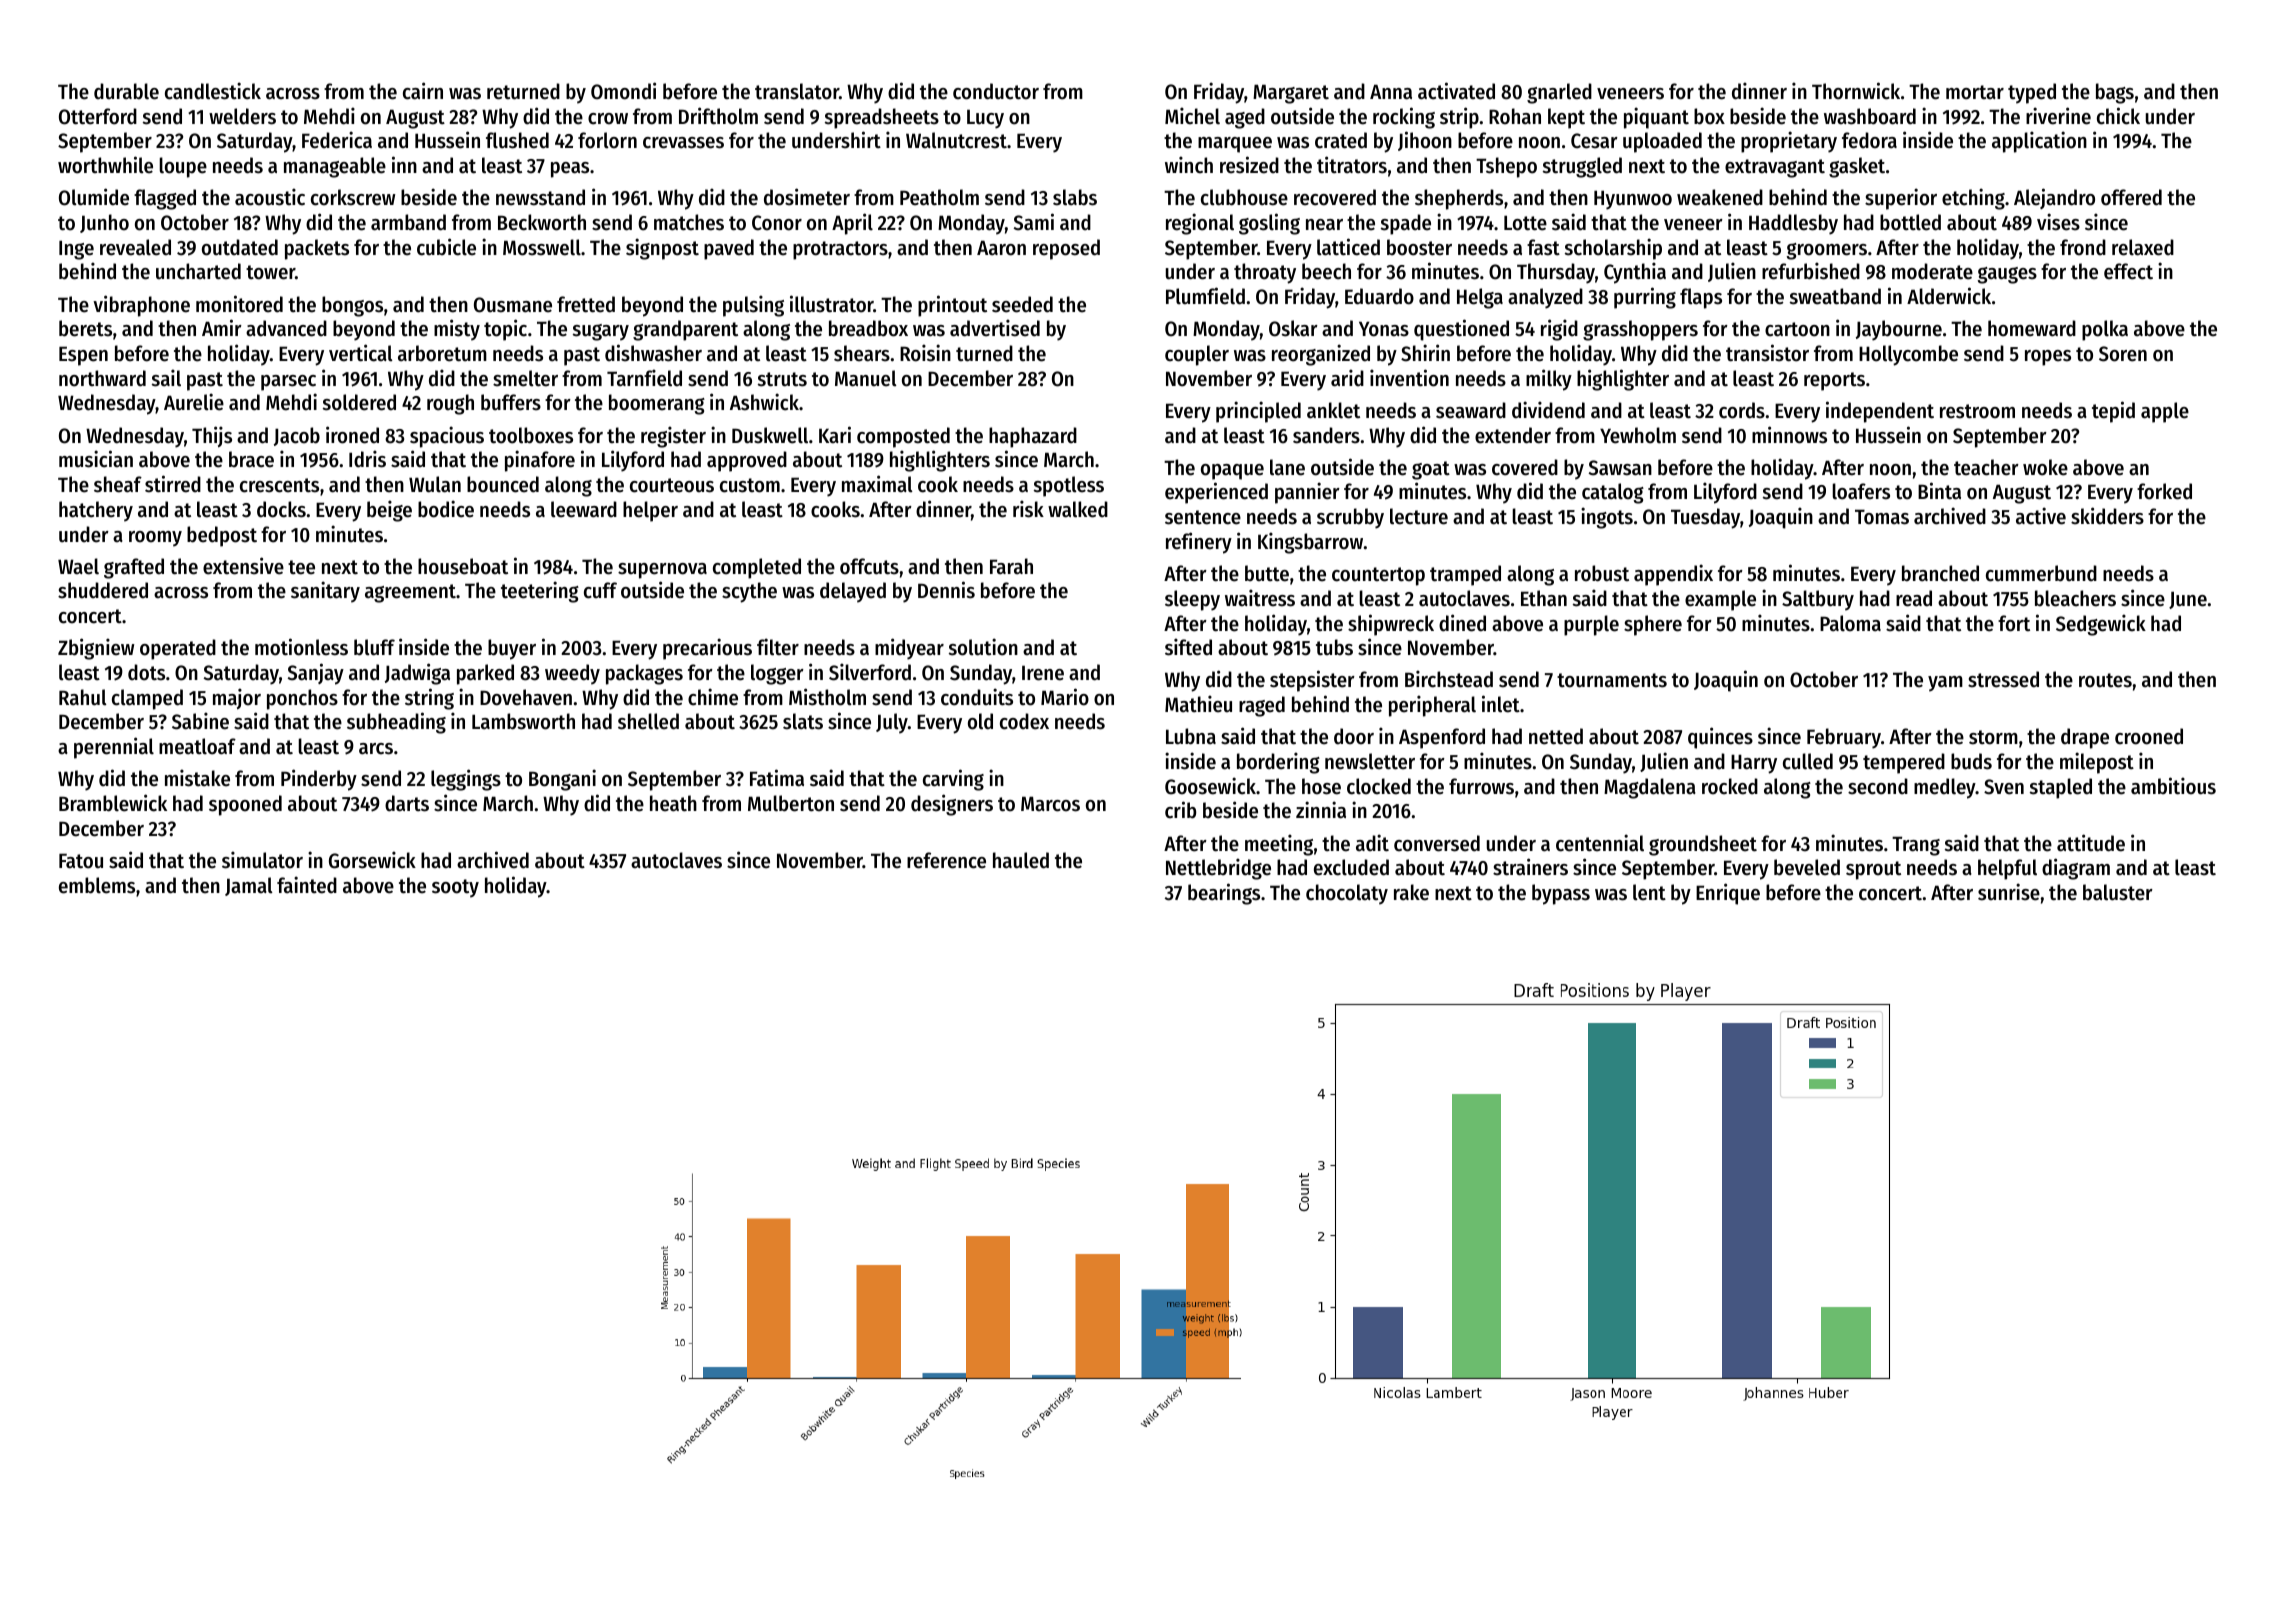 The image size is (2282, 1614). I want to click on Nettlebridge, so click(1218, 869).
